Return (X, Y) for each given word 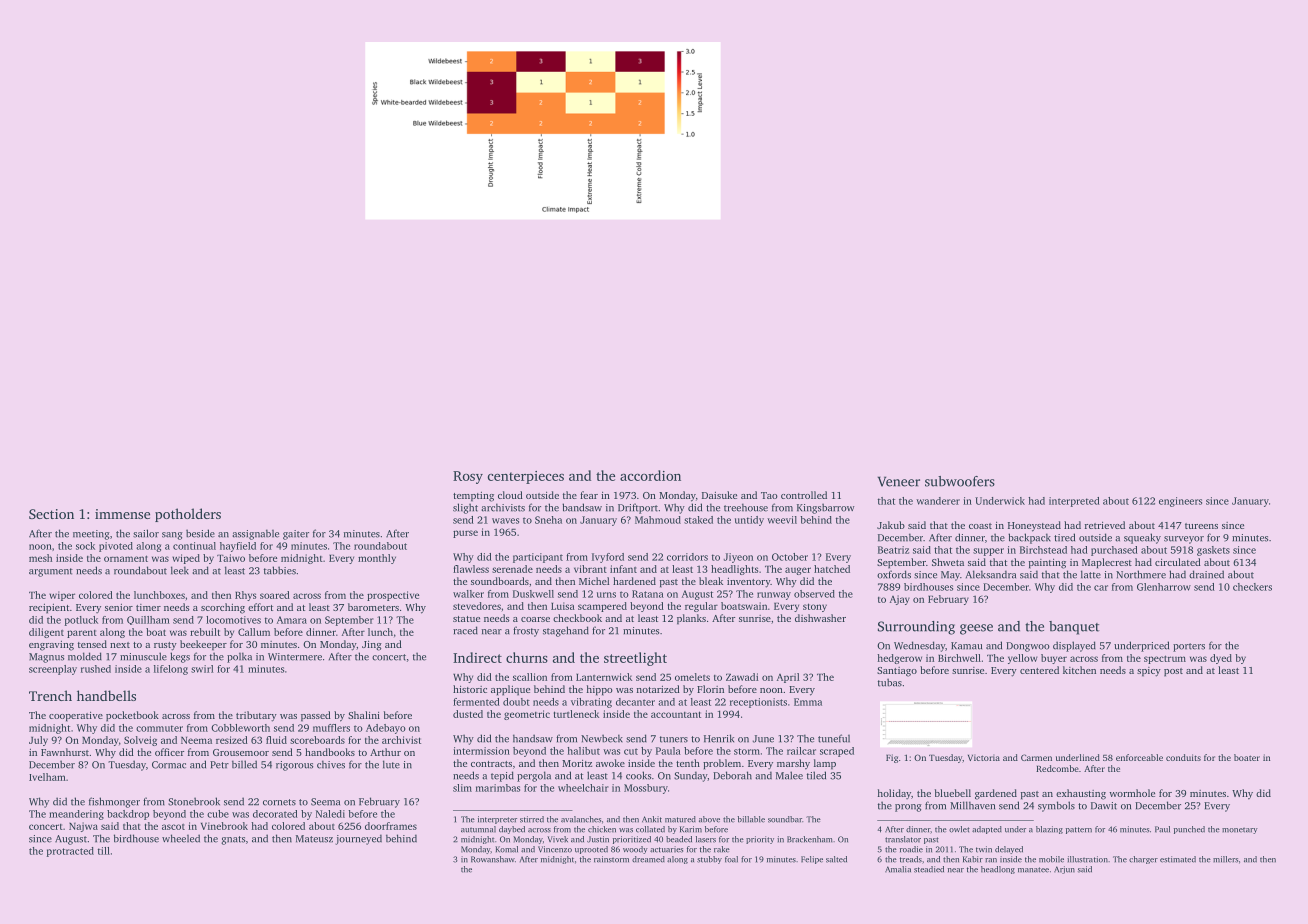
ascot (173, 827)
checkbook (577, 618)
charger (1143, 860)
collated (650, 829)
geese (976, 629)
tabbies (280, 570)
